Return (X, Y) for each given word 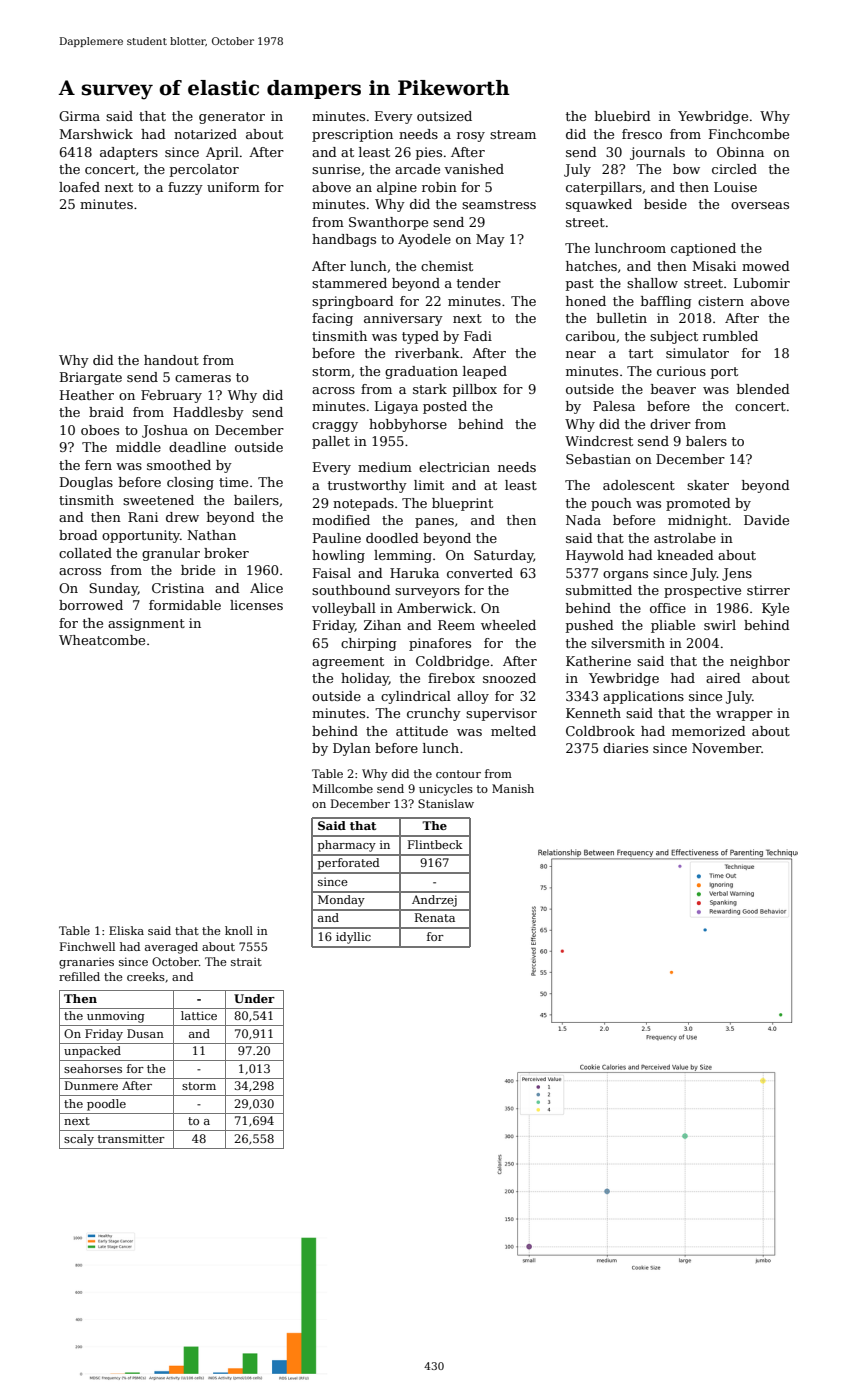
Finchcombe (749, 134)
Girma (79, 116)
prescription (352, 135)
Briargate (91, 378)
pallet (331, 442)
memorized (709, 731)
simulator (697, 353)
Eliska (126, 930)
